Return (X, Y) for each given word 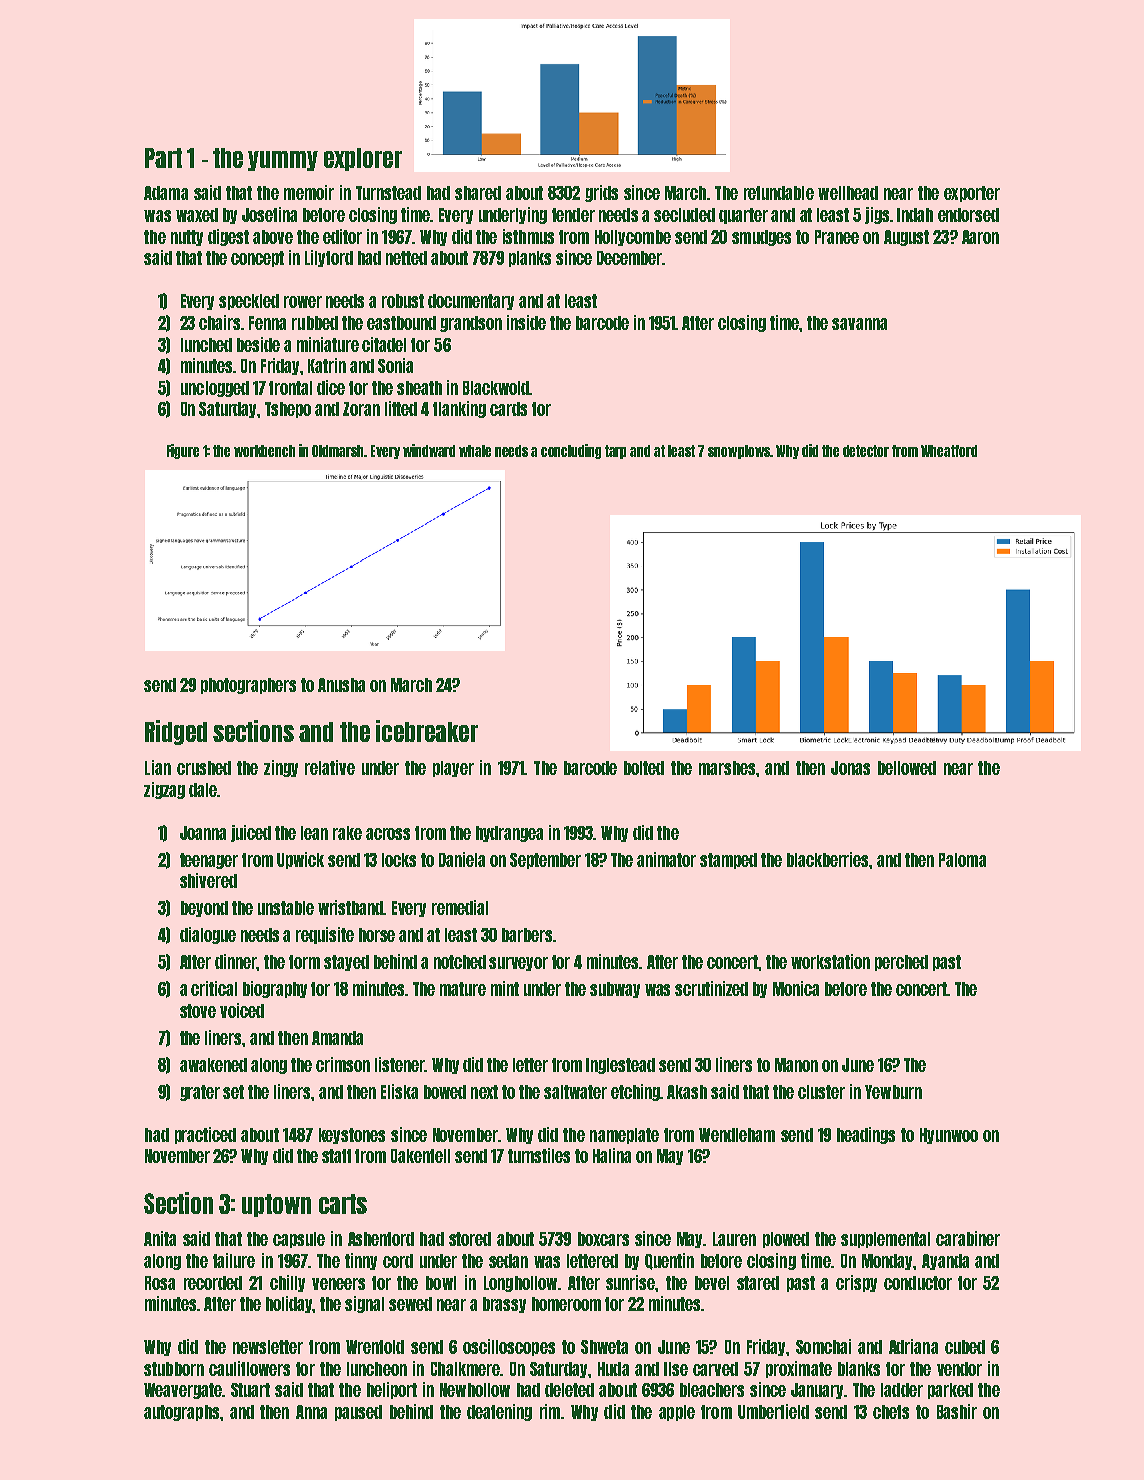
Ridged (176, 732)
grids (601, 193)
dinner (236, 961)
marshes (727, 768)
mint (505, 988)
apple (677, 1413)
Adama (166, 193)
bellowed (907, 768)
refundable (779, 193)
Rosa (160, 1283)
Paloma (962, 860)
